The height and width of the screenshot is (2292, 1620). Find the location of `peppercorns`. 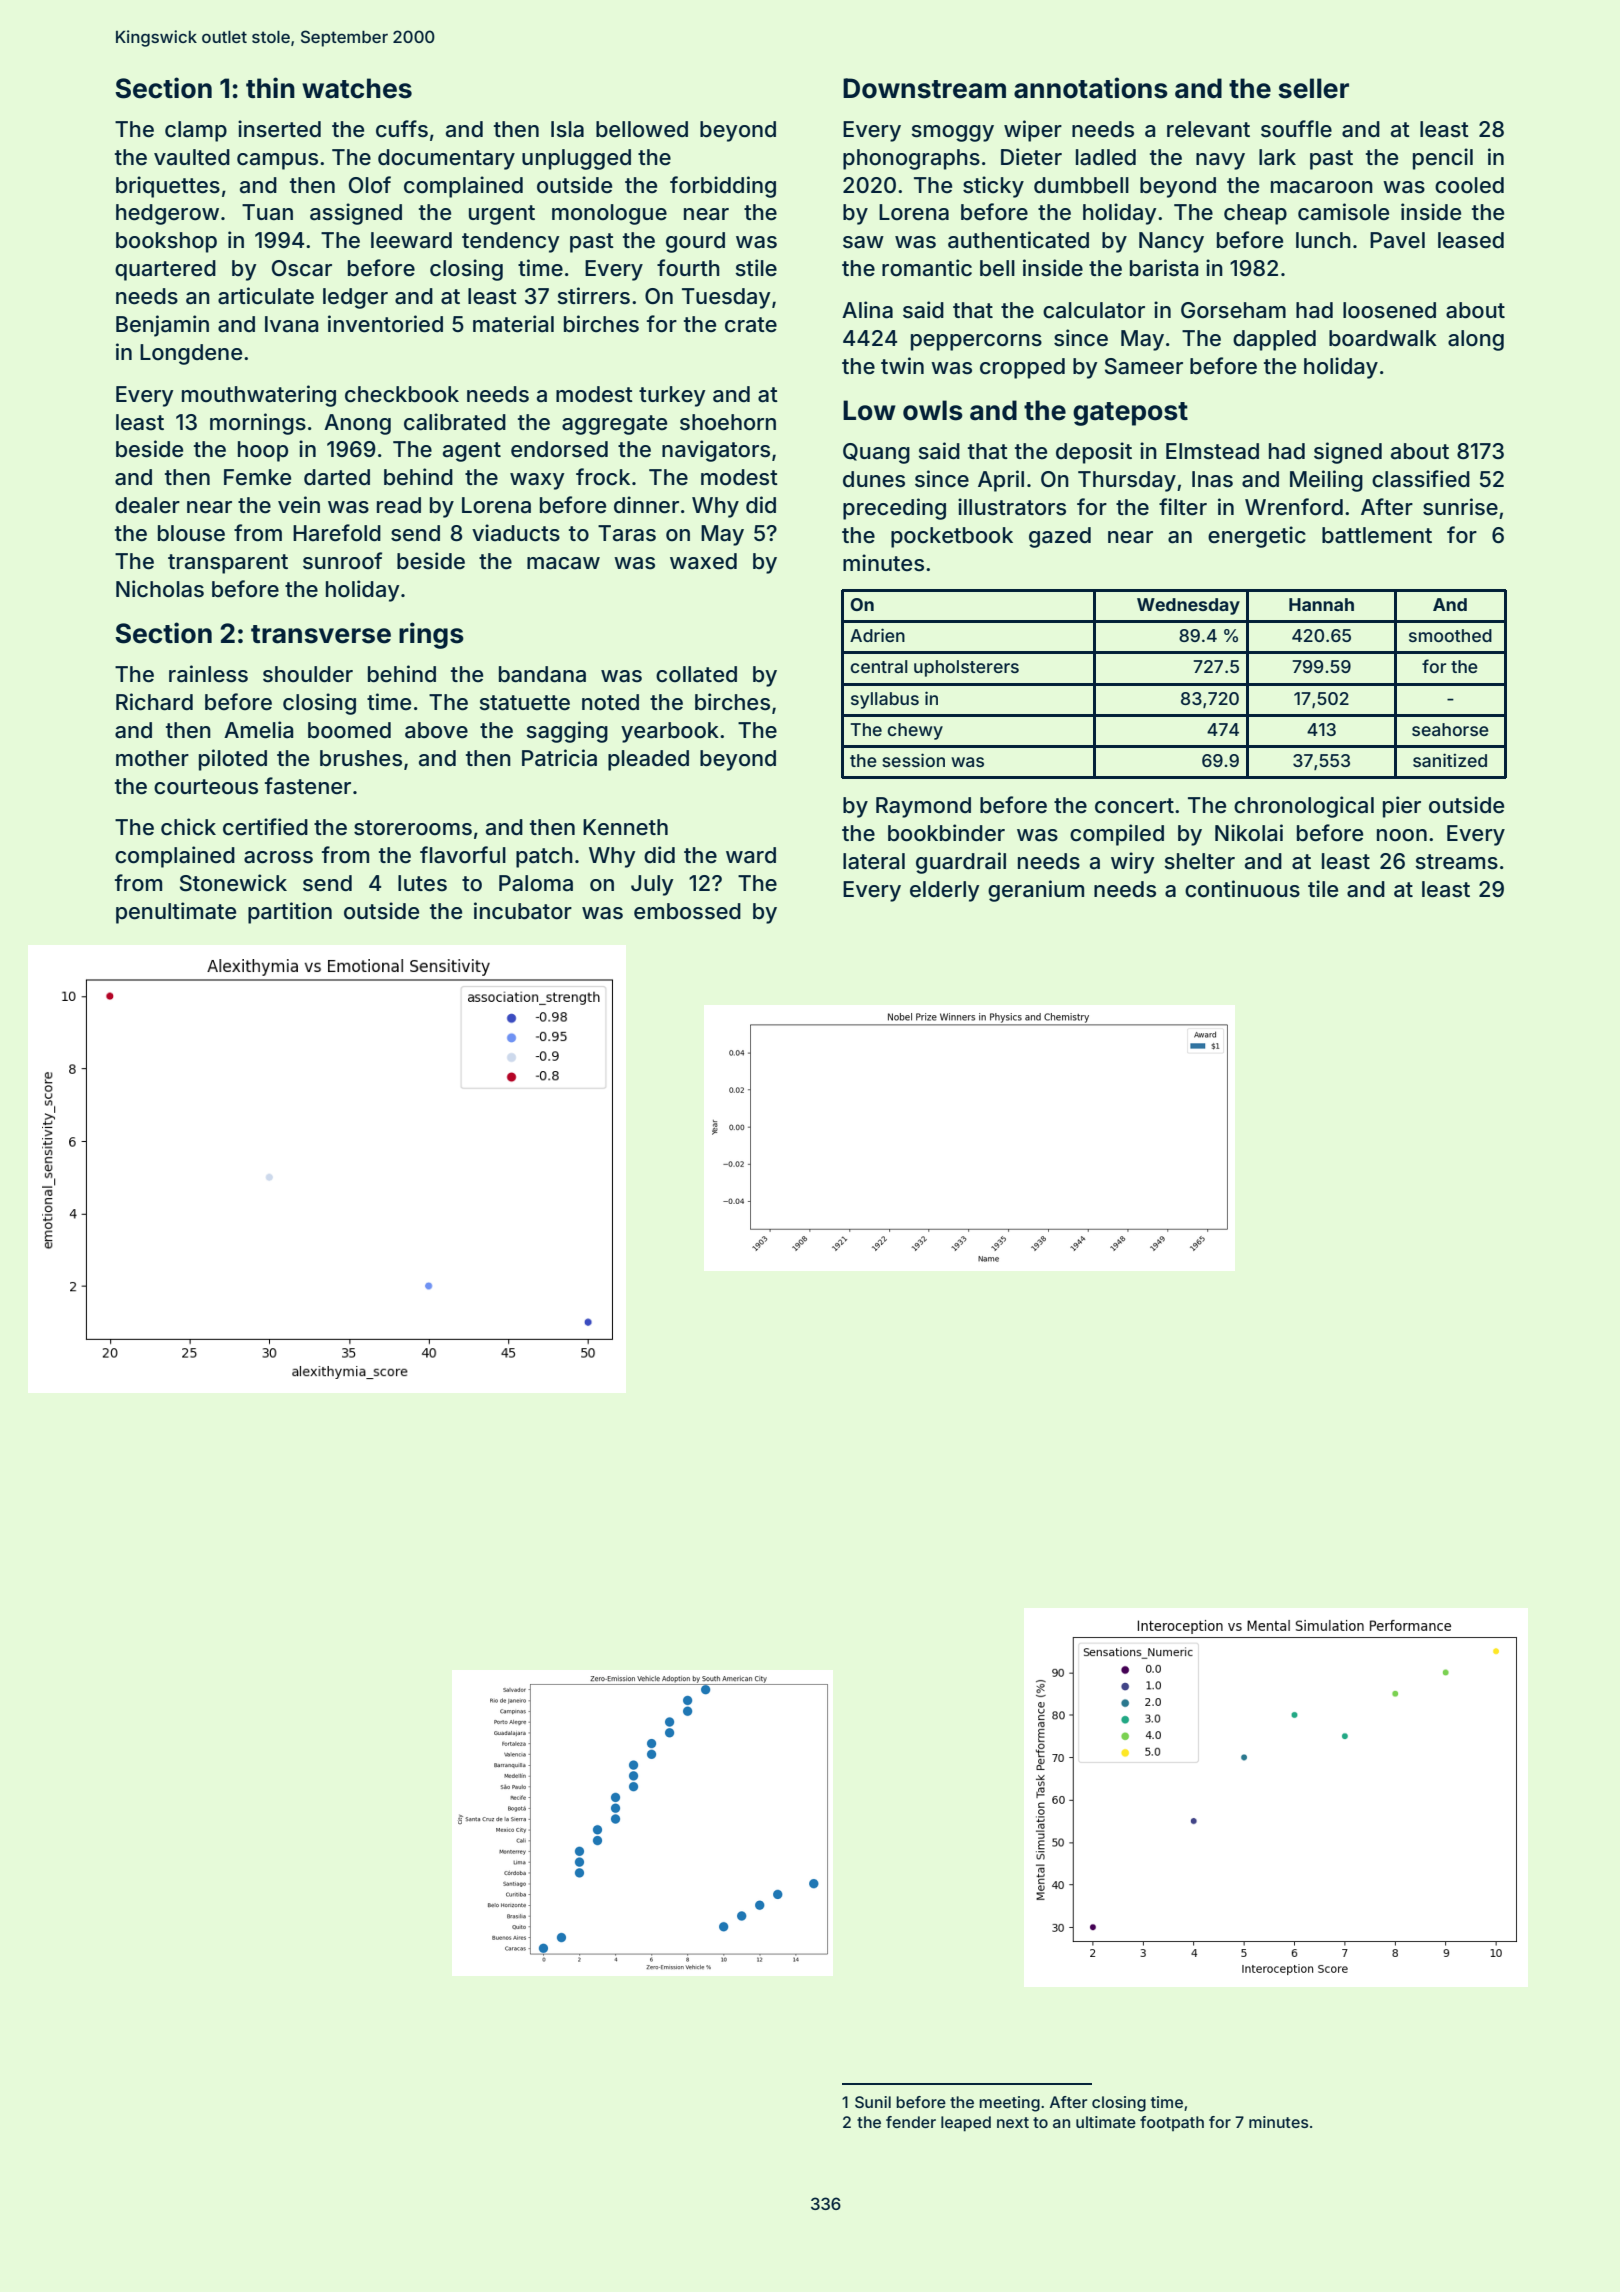

peppercorns is located at coordinates (976, 342).
